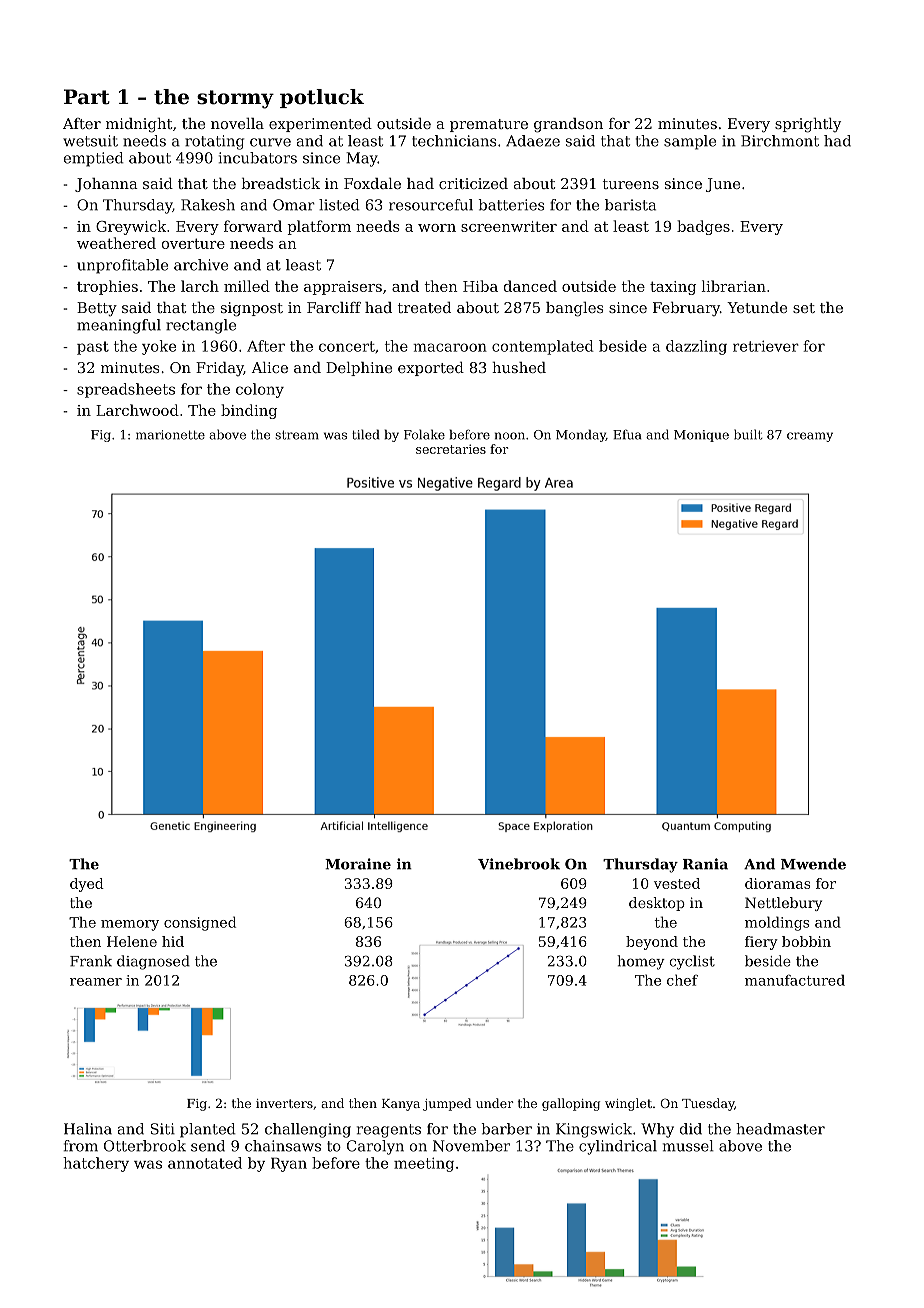 The height and width of the screenshot is (1308, 924). What do you see at coordinates (813, 864) in the screenshot?
I see `Mwende` at bounding box center [813, 864].
